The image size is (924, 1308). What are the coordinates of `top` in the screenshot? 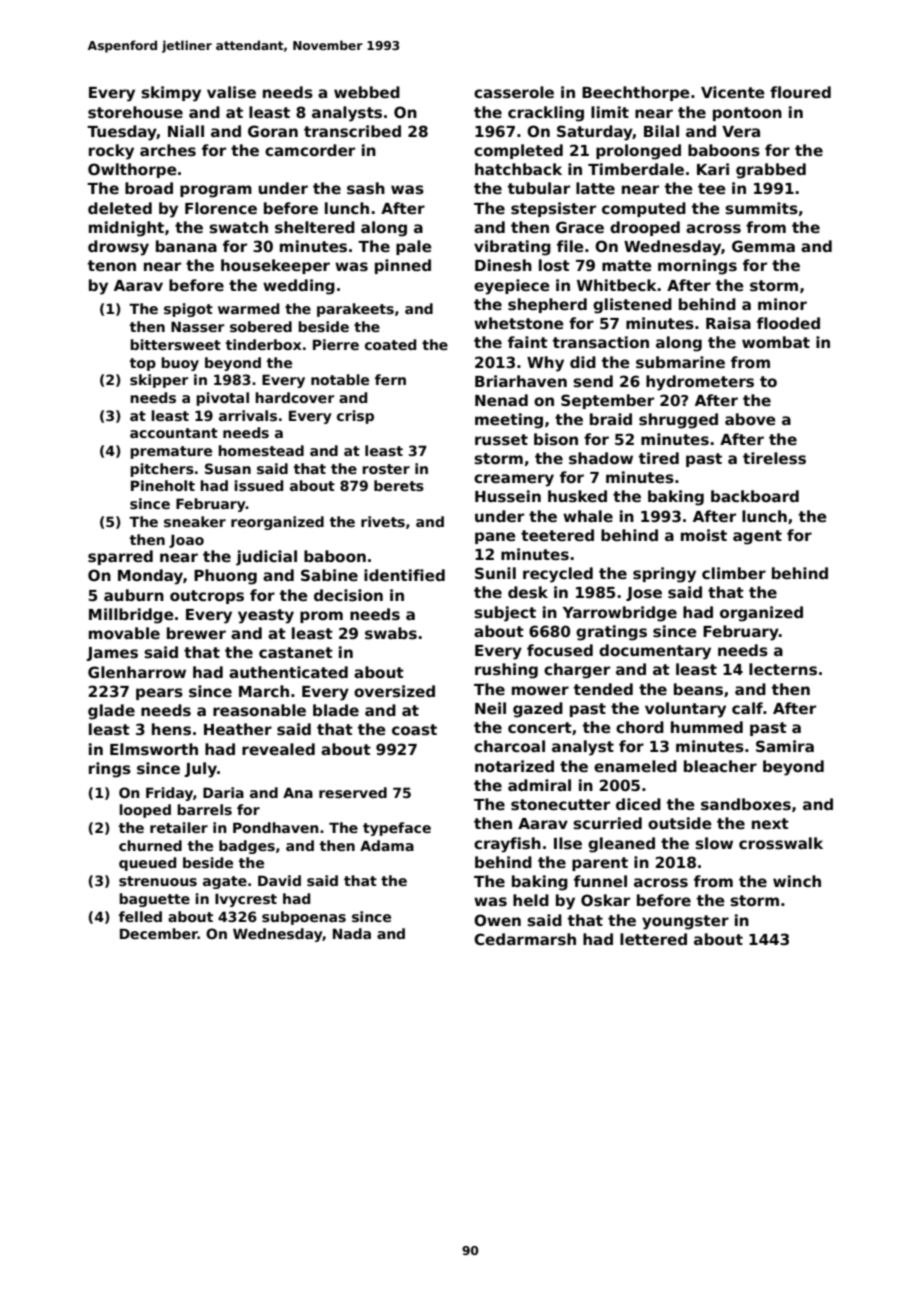 It's located at (143, 364).
